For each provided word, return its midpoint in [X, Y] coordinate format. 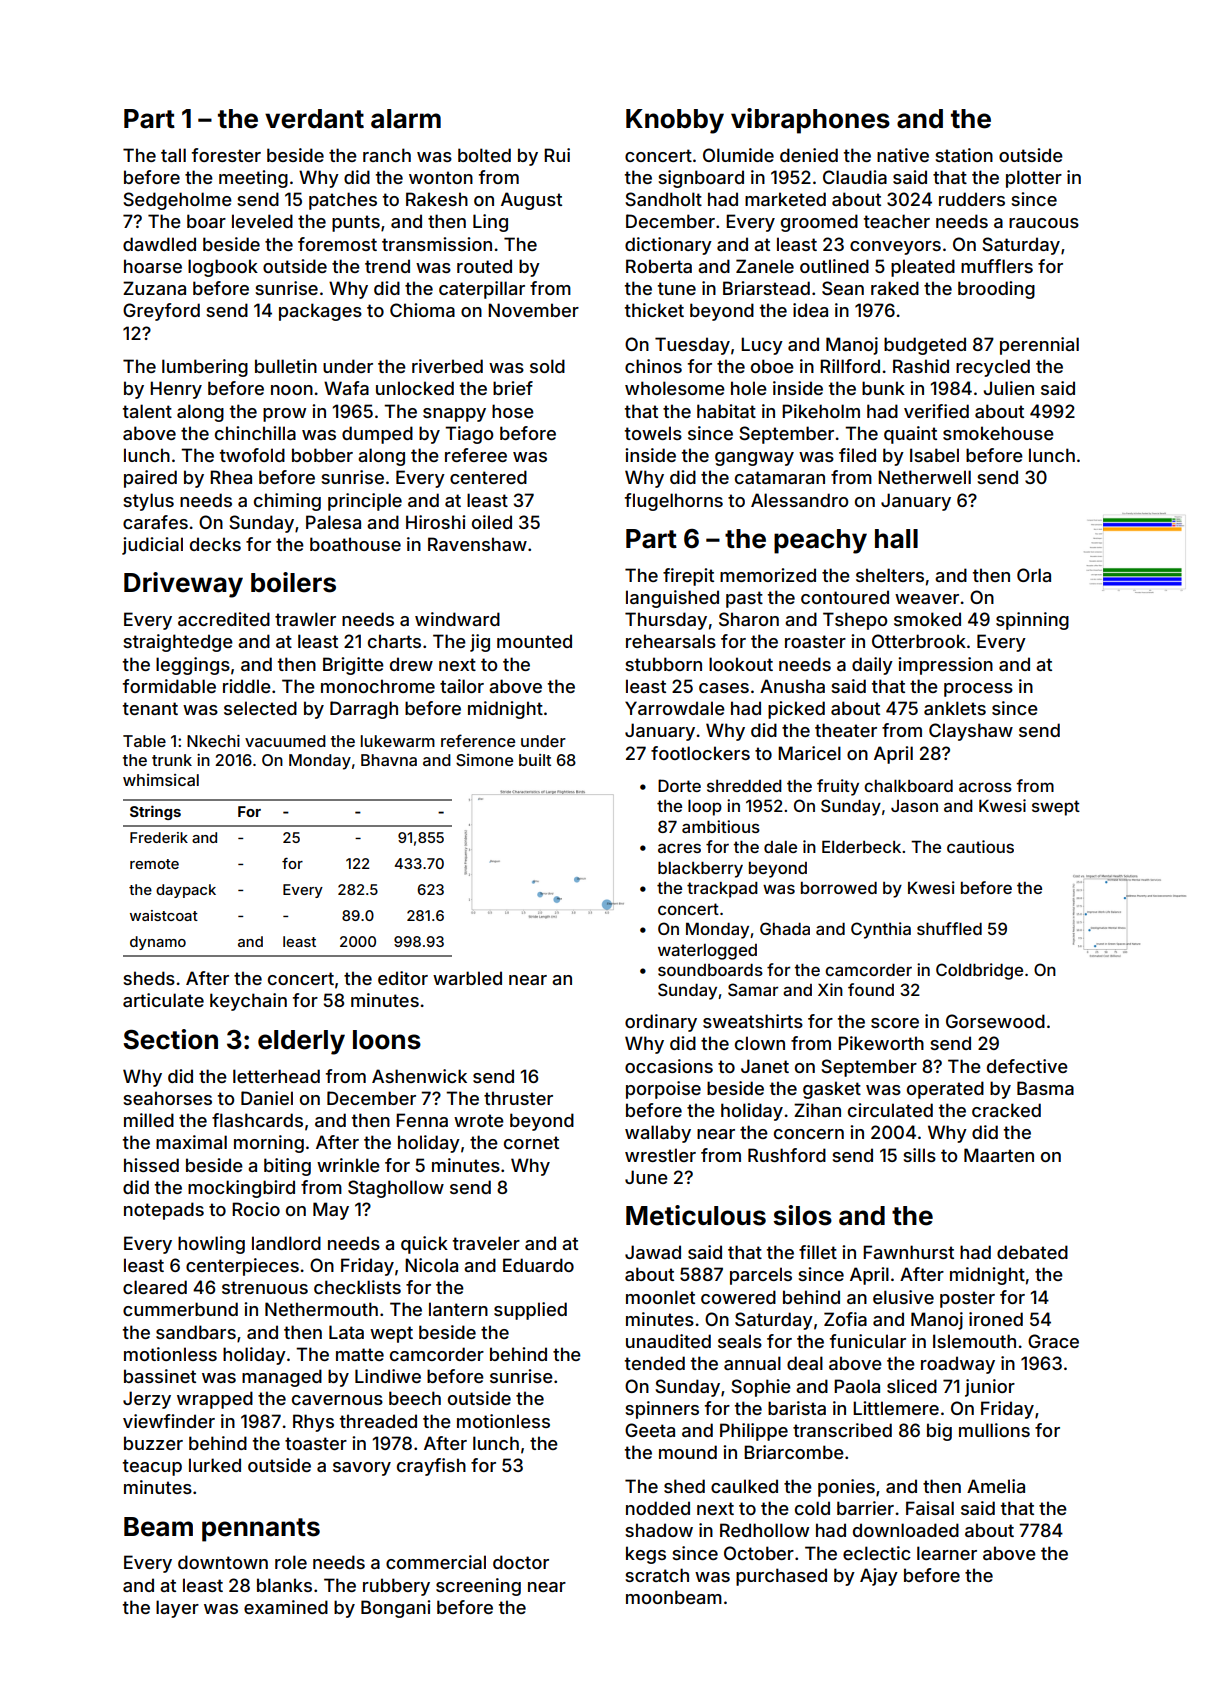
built [535, 760]
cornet [531, 1142]
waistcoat [164, 915]
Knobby [675, 121]
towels [653, 433]
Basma [1045, 1088]
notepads [164, 1211]
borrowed [839, 888]
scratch [657, 1575]
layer [177, 1609]
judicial [152, 546]
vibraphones [810, 121]
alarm [406, 119]
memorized [768, 575]
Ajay [879, 1577]
